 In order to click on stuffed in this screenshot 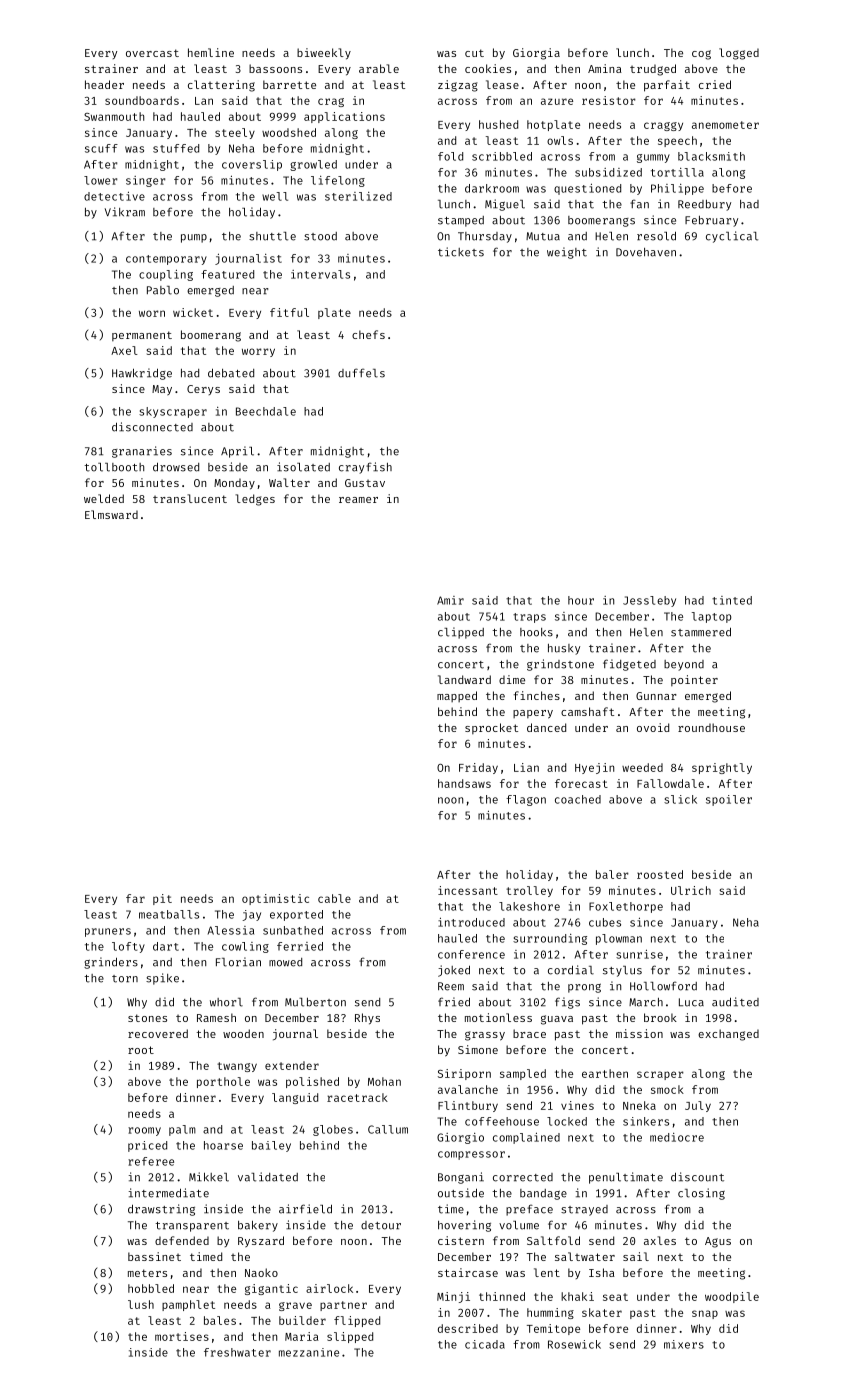, I will do `click(176, 148)`.
